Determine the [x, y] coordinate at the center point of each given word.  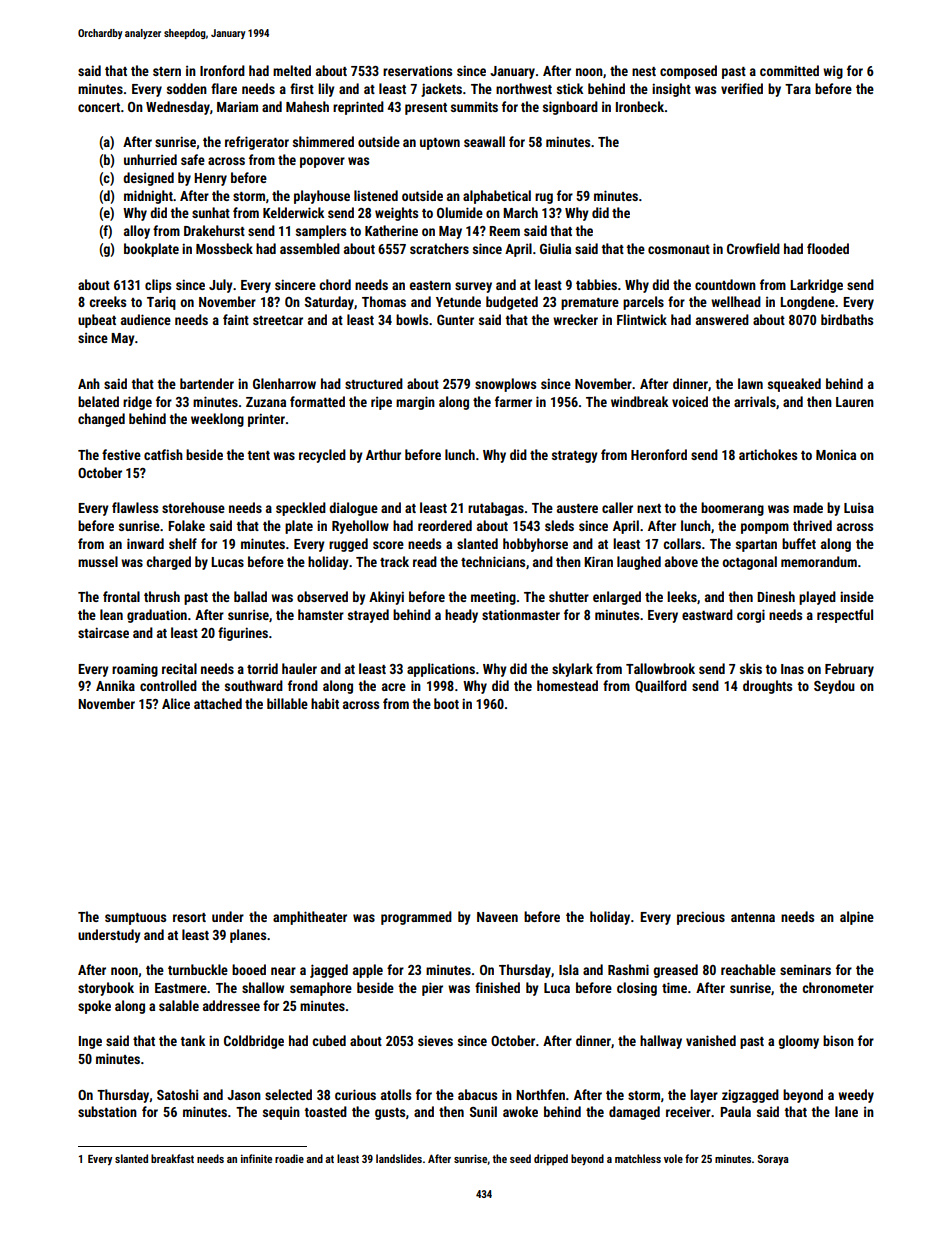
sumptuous [135, 919]
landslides [399, 1158]
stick [570, 88]
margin [415, 403]
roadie [289, 1158]
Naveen [497, 917]
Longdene [807, 303]
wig [833, 72]
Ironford [222, 70]
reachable [748, 969]
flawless [135, 507]
